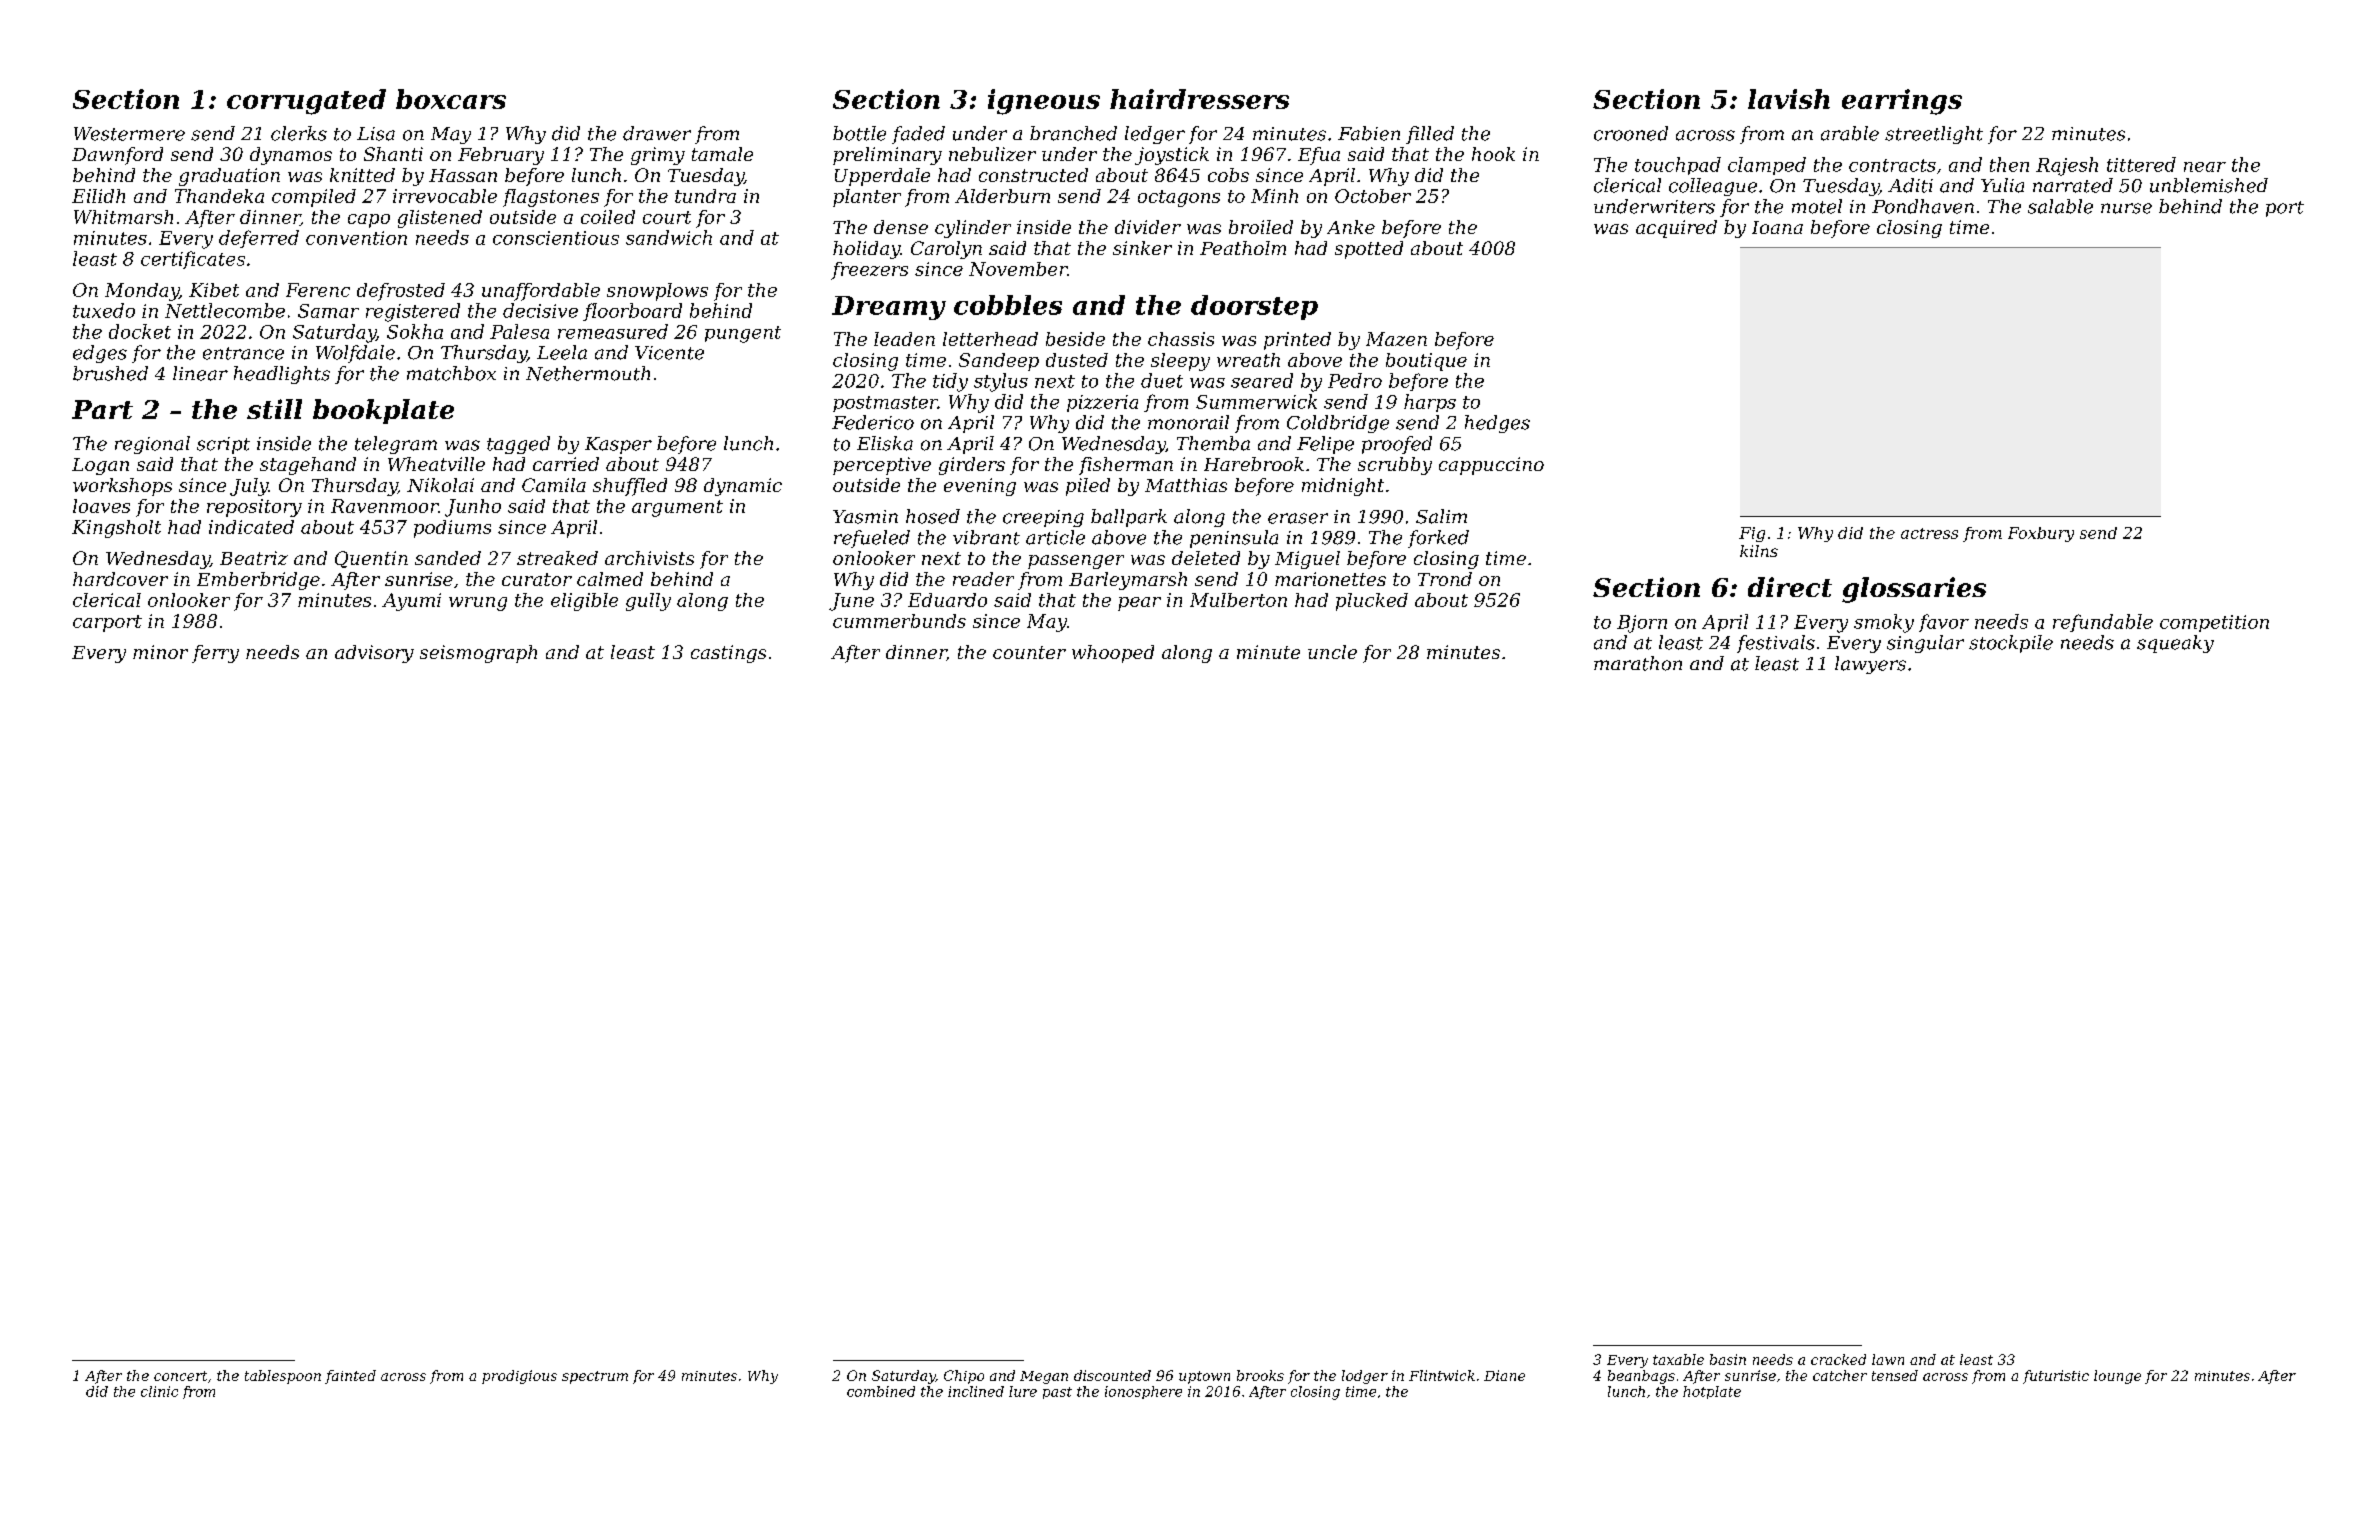  What do you see at coordinates (1260, 1375) in the screenshot?
I see `brooks` at bounding box center [1260, 1375].
